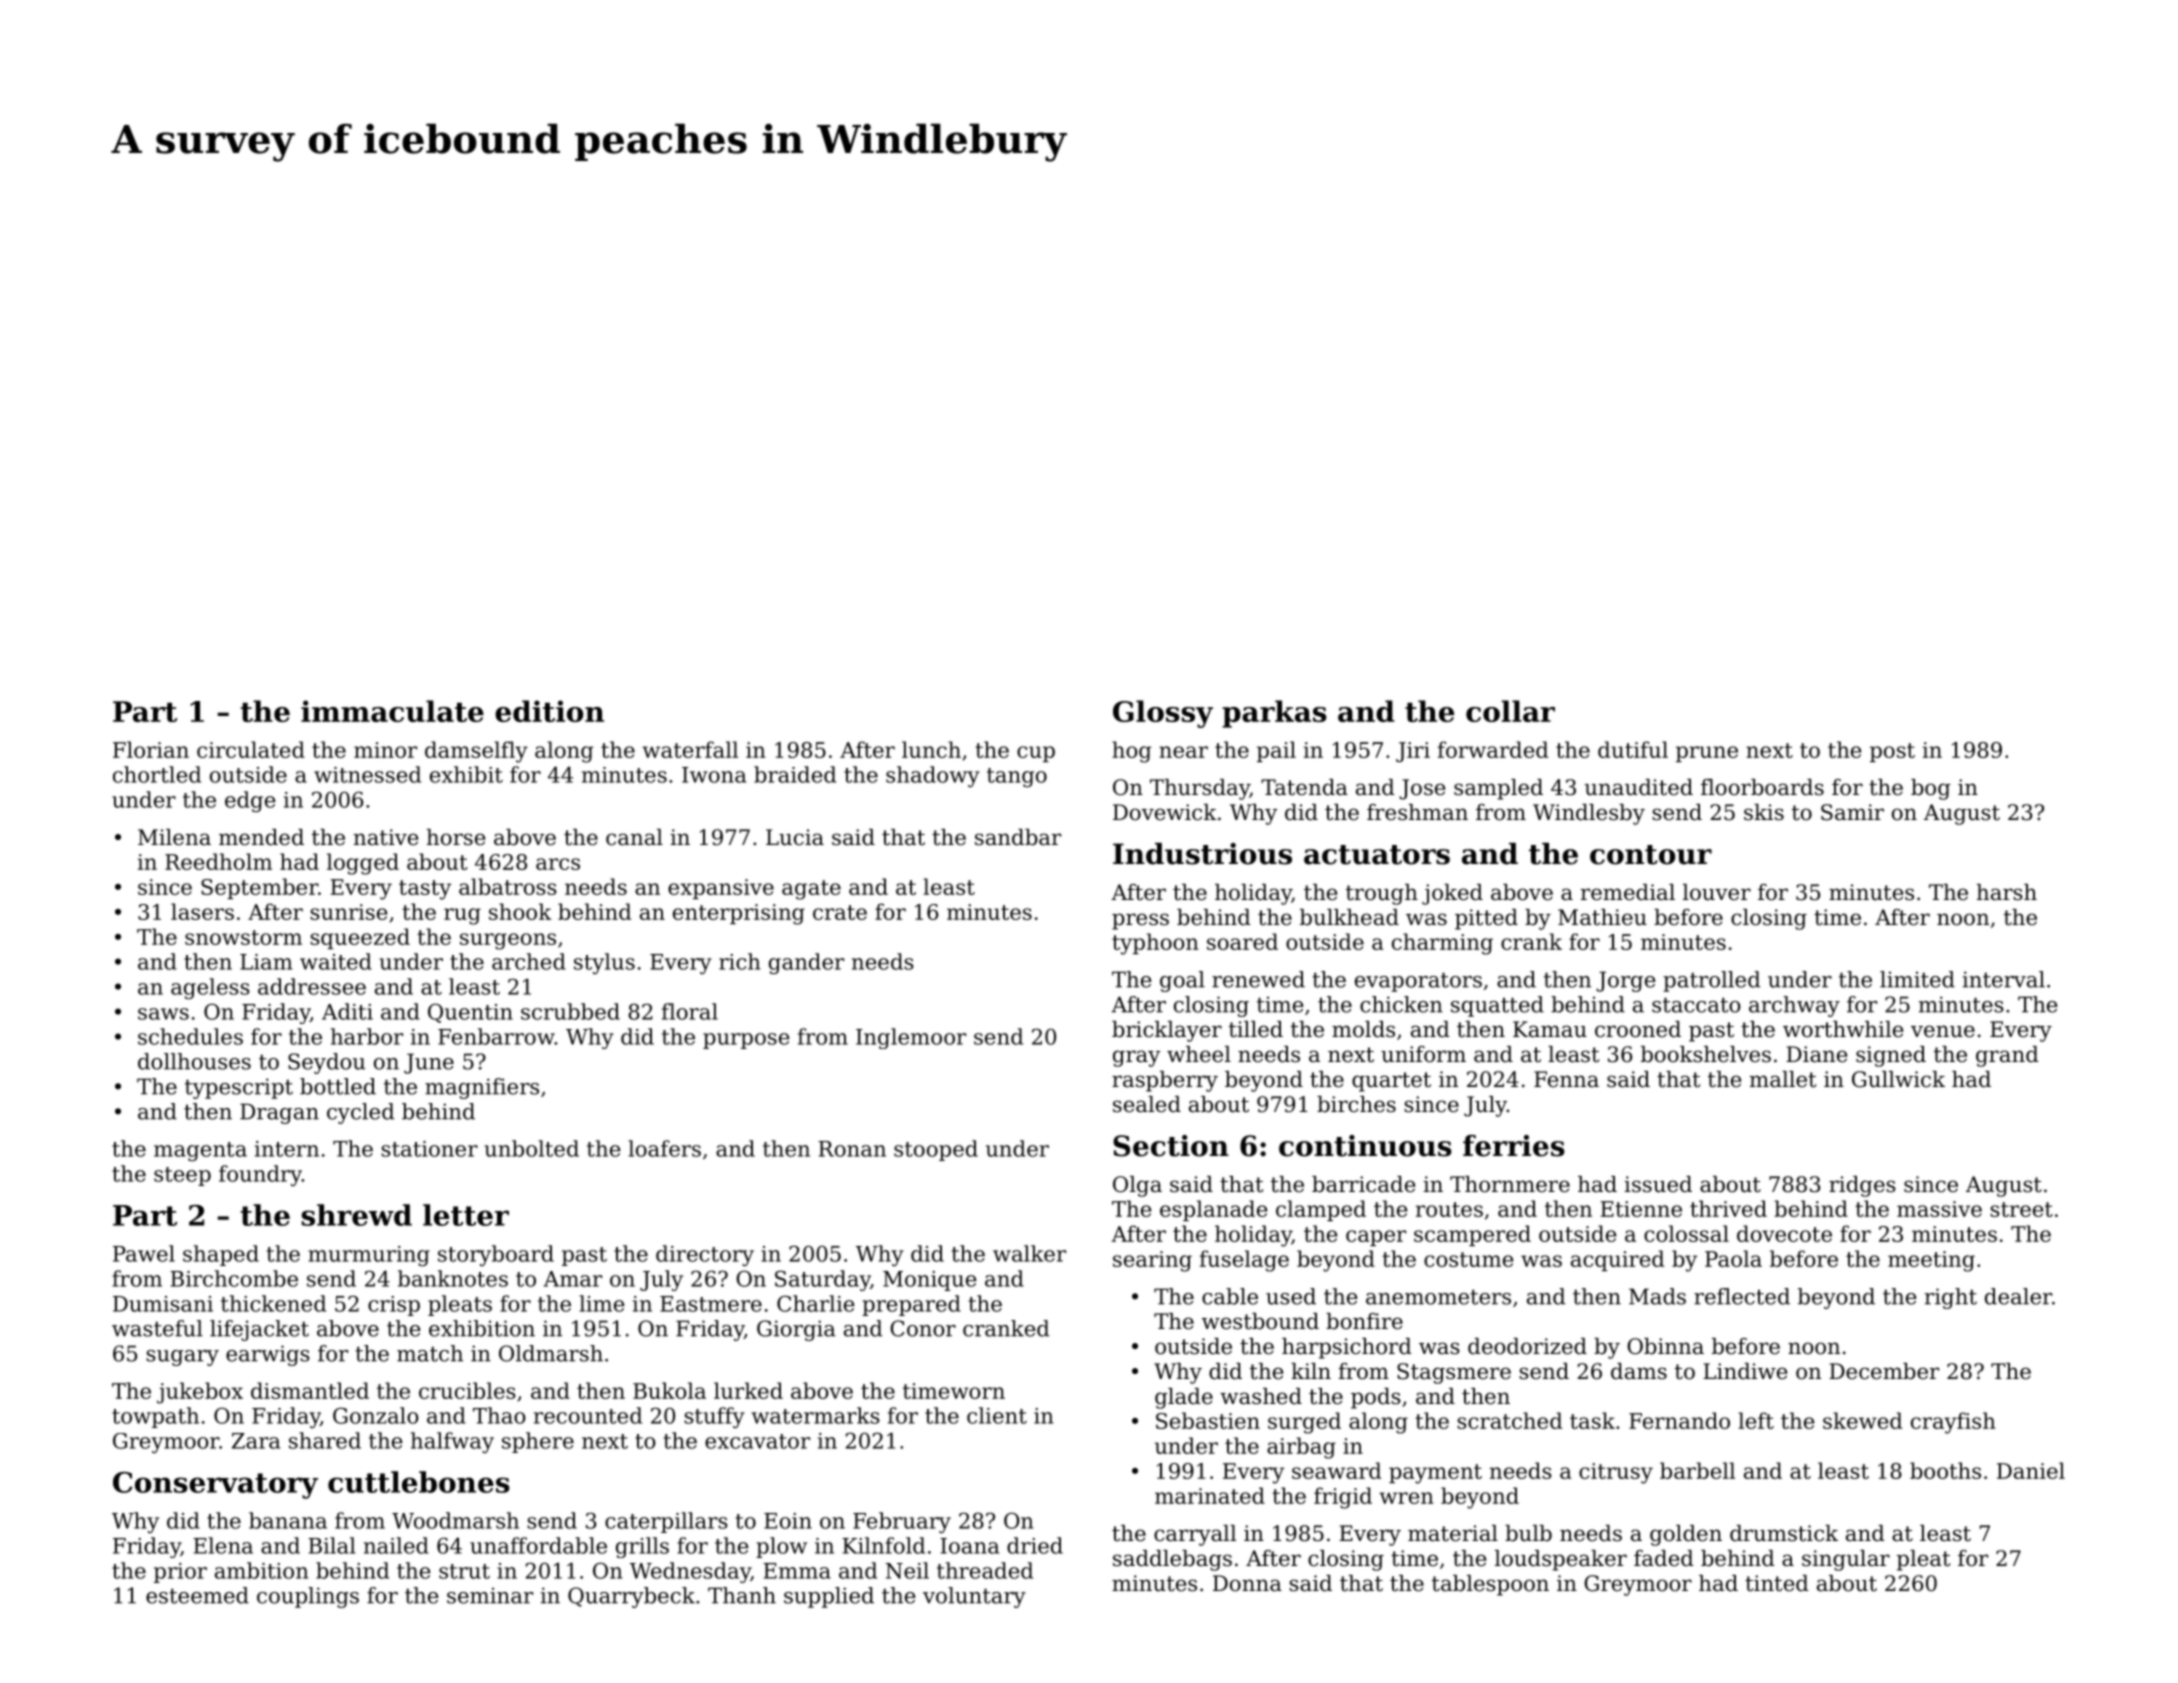 This document has height=1683, width=2178. Describe the element at coordinates (182, 1358) in the document. I see `sugary` at that location.
